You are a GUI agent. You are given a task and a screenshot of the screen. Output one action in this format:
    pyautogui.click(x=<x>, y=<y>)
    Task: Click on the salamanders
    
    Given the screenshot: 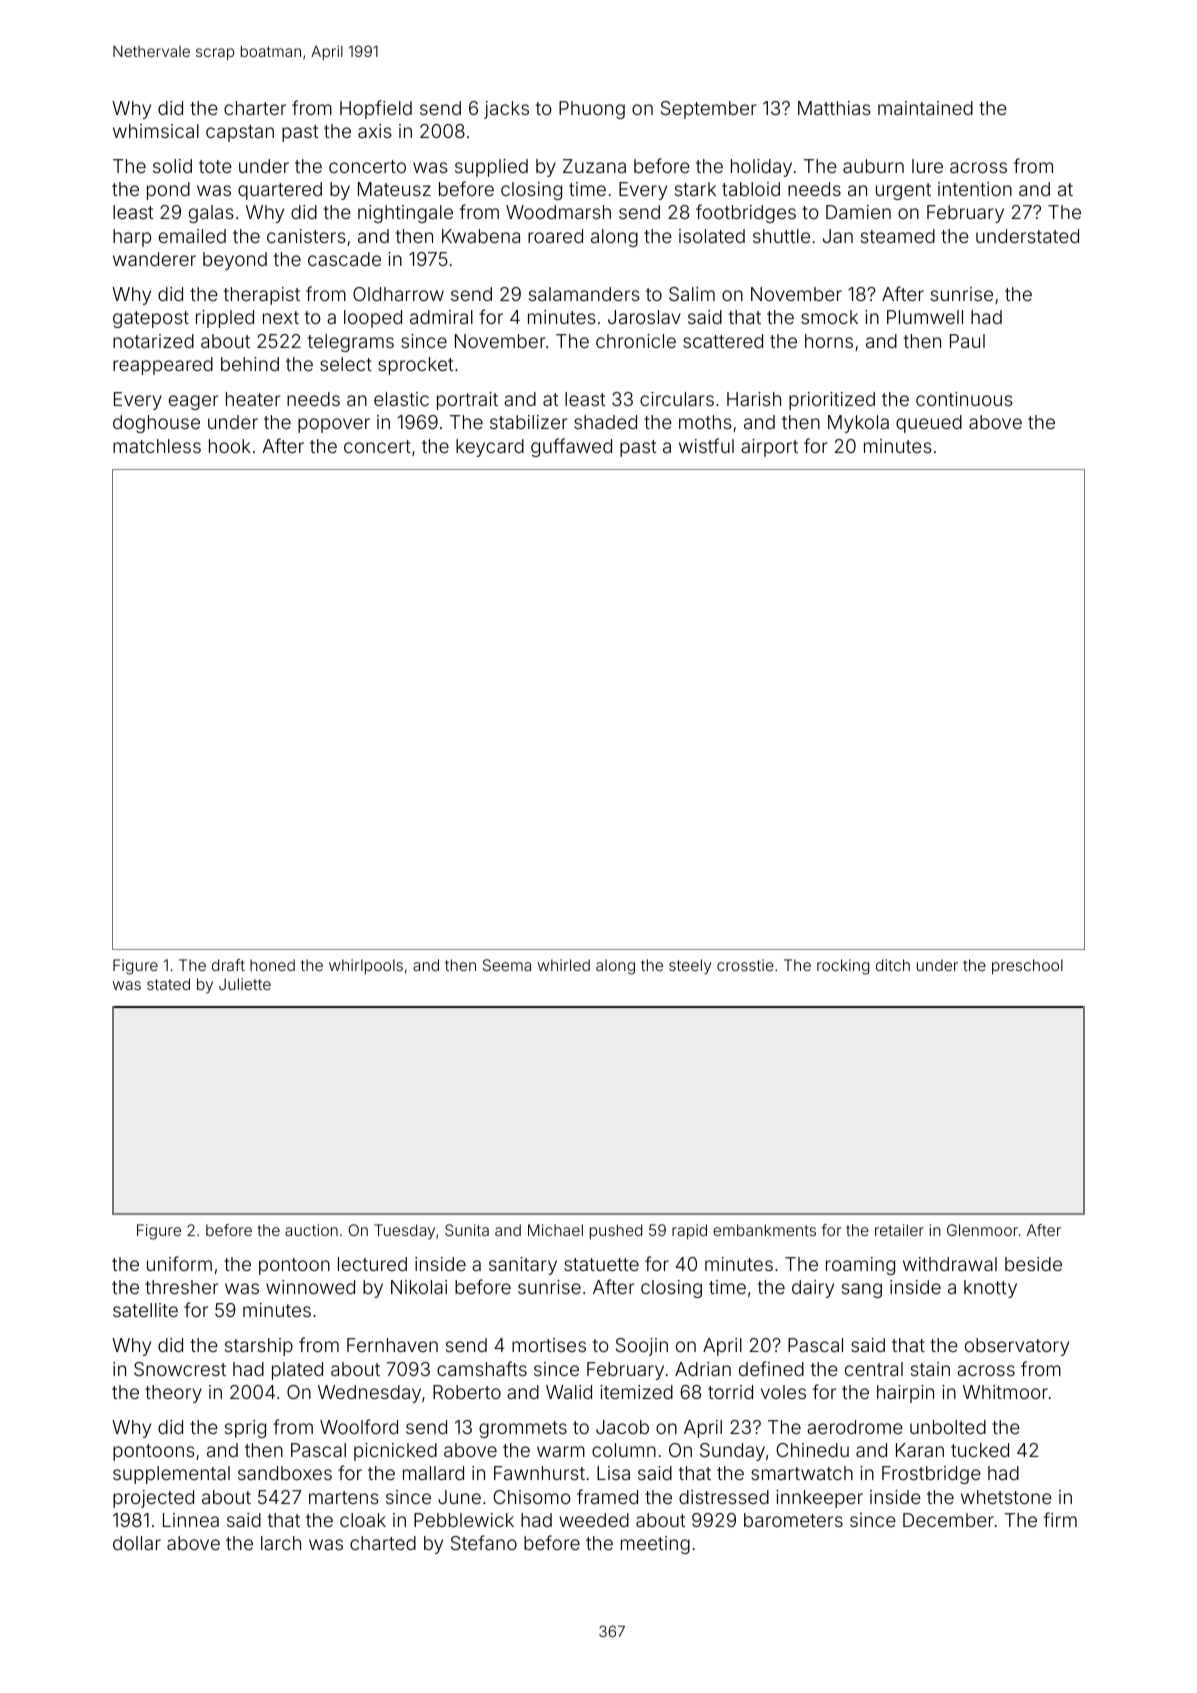 What is the action you would take?
    pyautogui.click(x=584, y=294)
